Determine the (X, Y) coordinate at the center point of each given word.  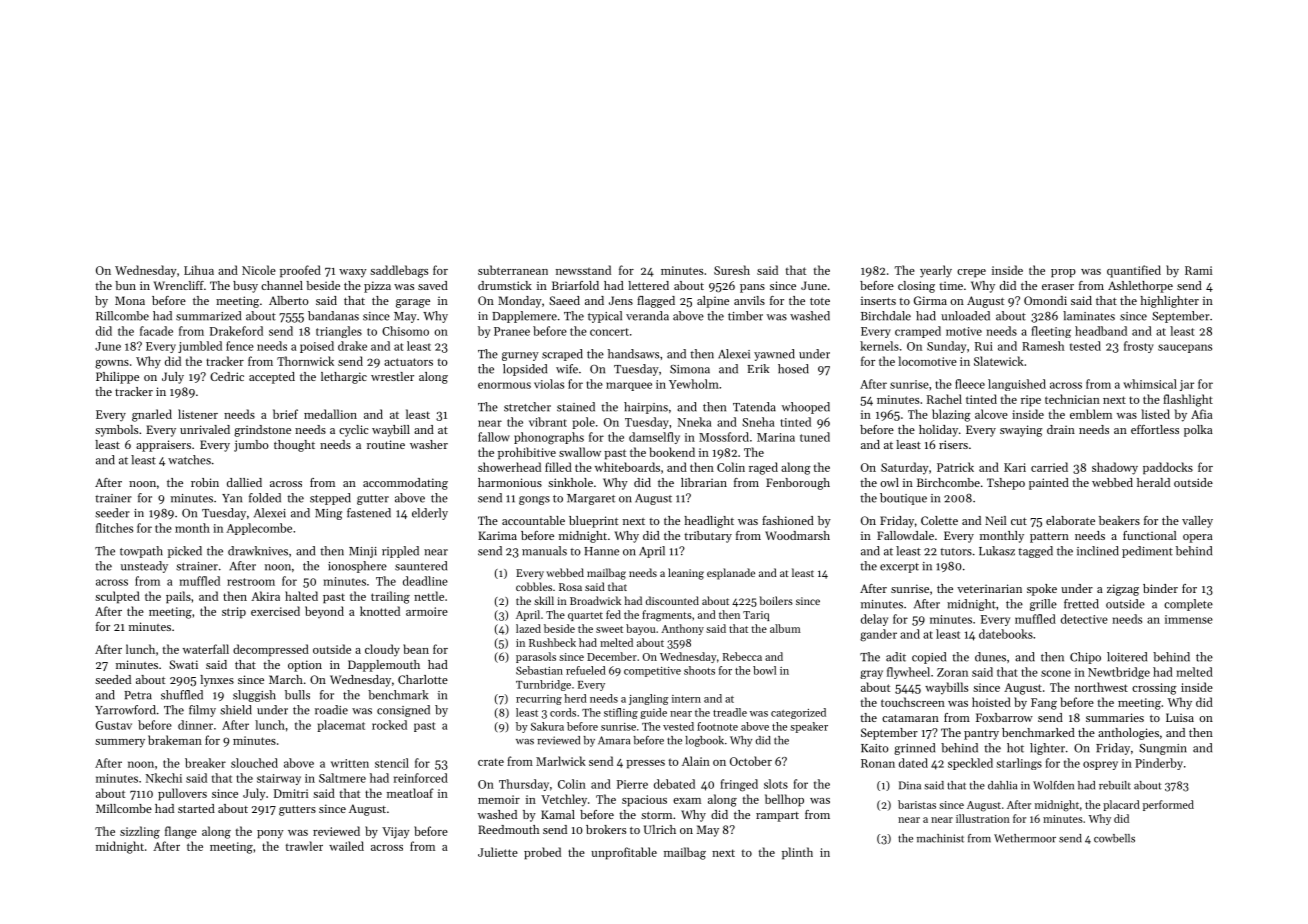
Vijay (395, 833)
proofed (300, 271)
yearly (936, 271)
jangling (649, 699)
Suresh (732, 270)
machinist (940, 838)
